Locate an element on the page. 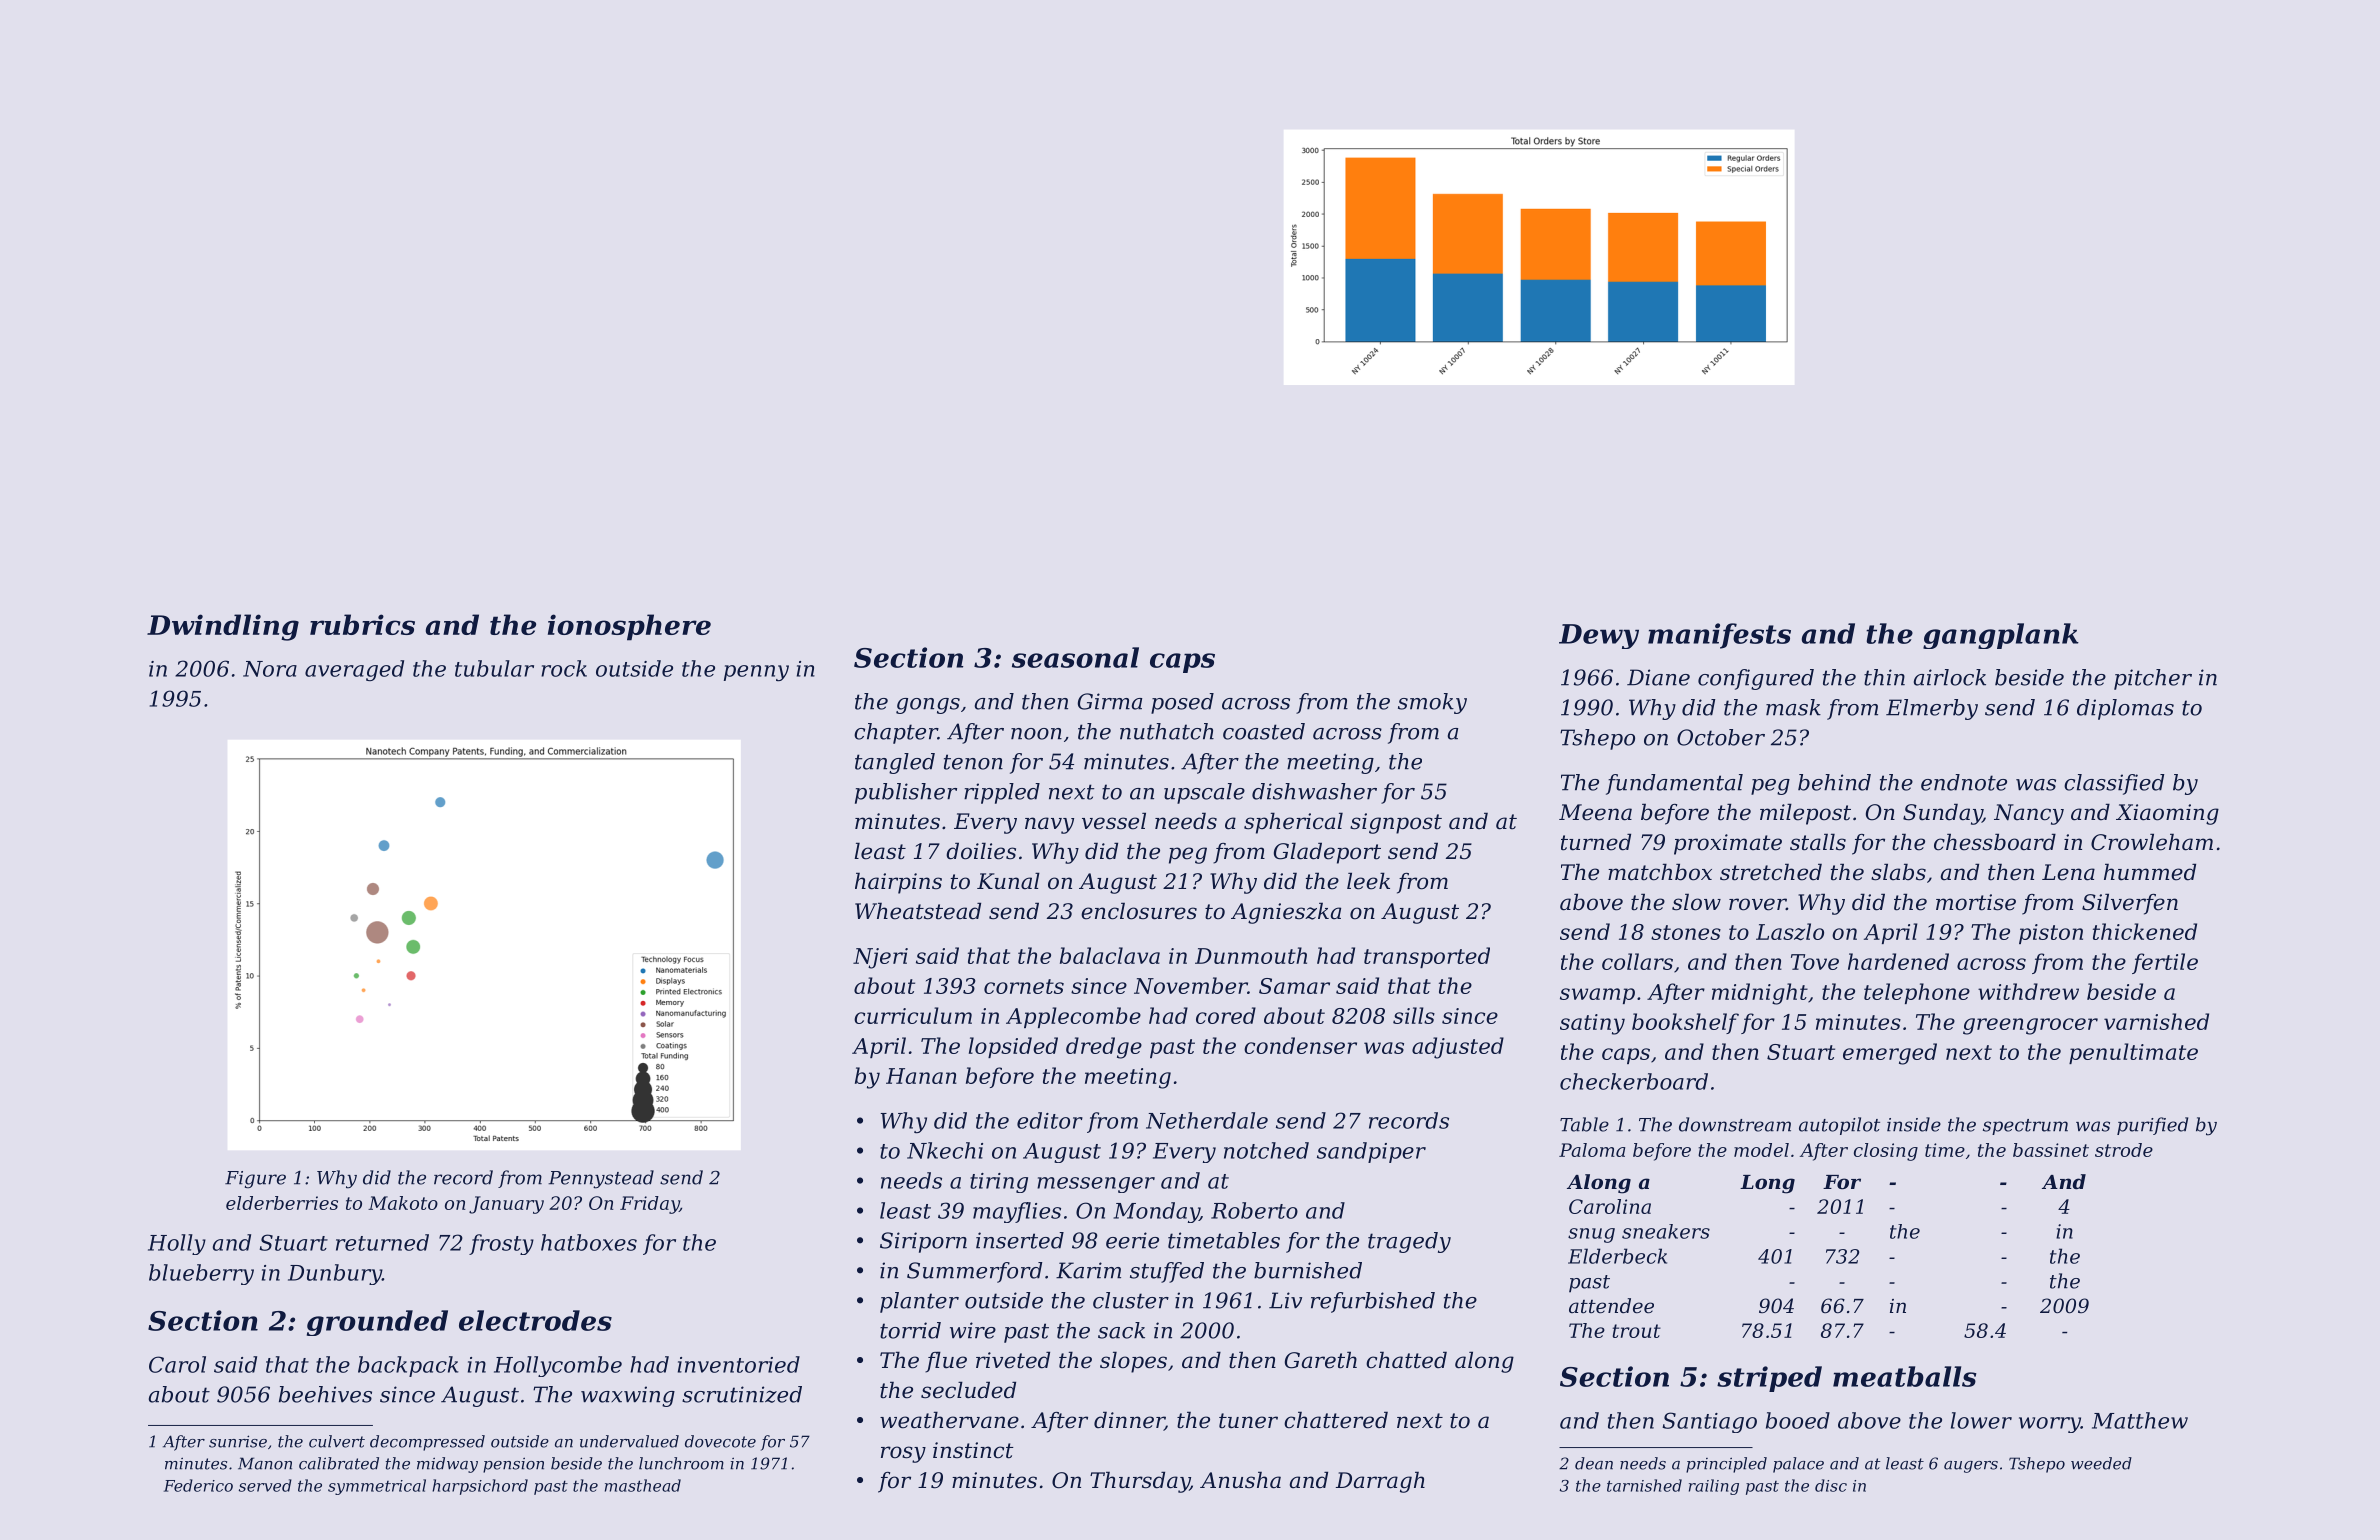 The height and width of the image is (1540, 2380). tubular is located at coordinates (494, 668).
